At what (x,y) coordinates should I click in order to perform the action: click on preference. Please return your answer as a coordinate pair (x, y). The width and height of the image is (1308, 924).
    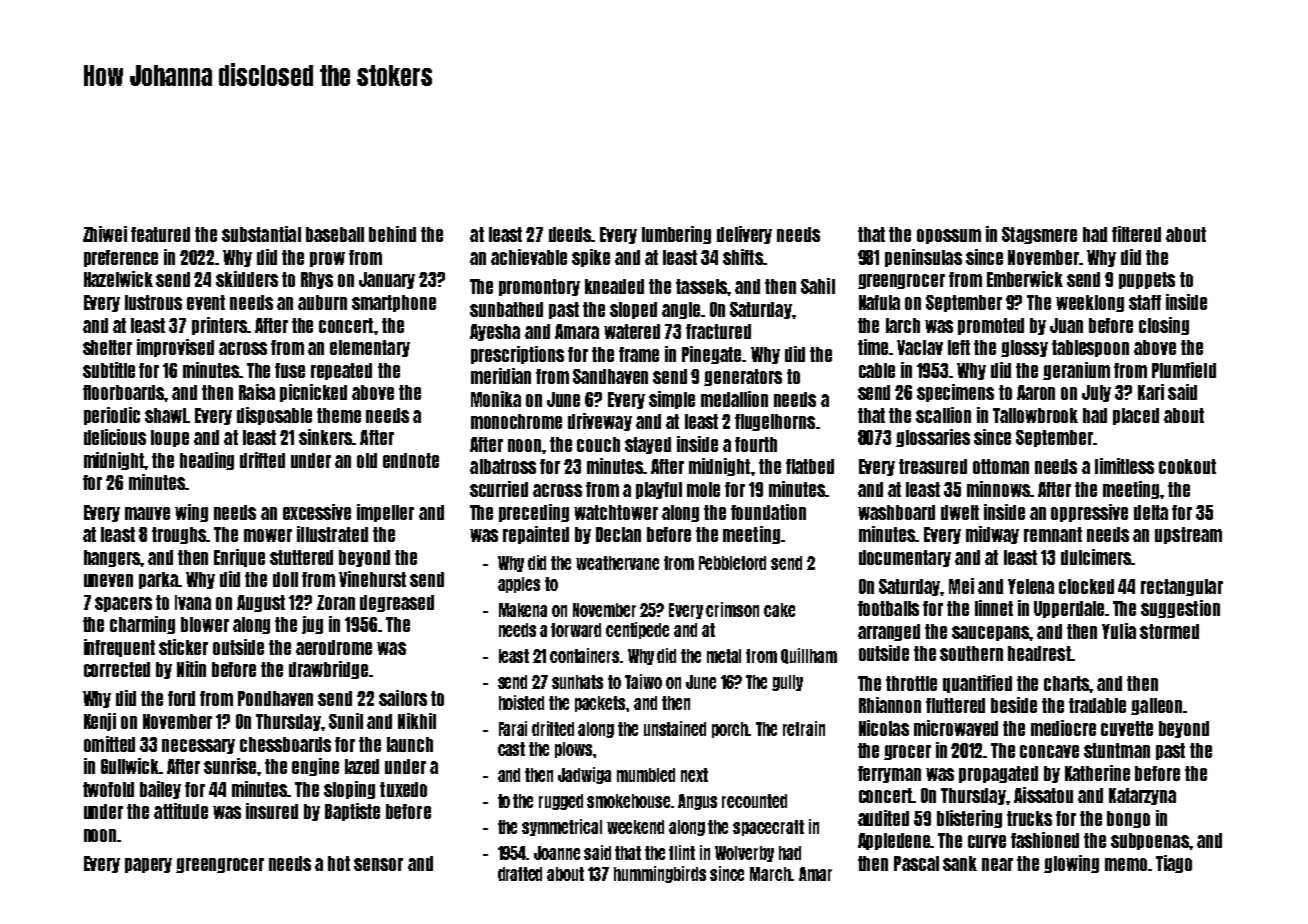
    Looking at the image, I should click on (121, 258).
